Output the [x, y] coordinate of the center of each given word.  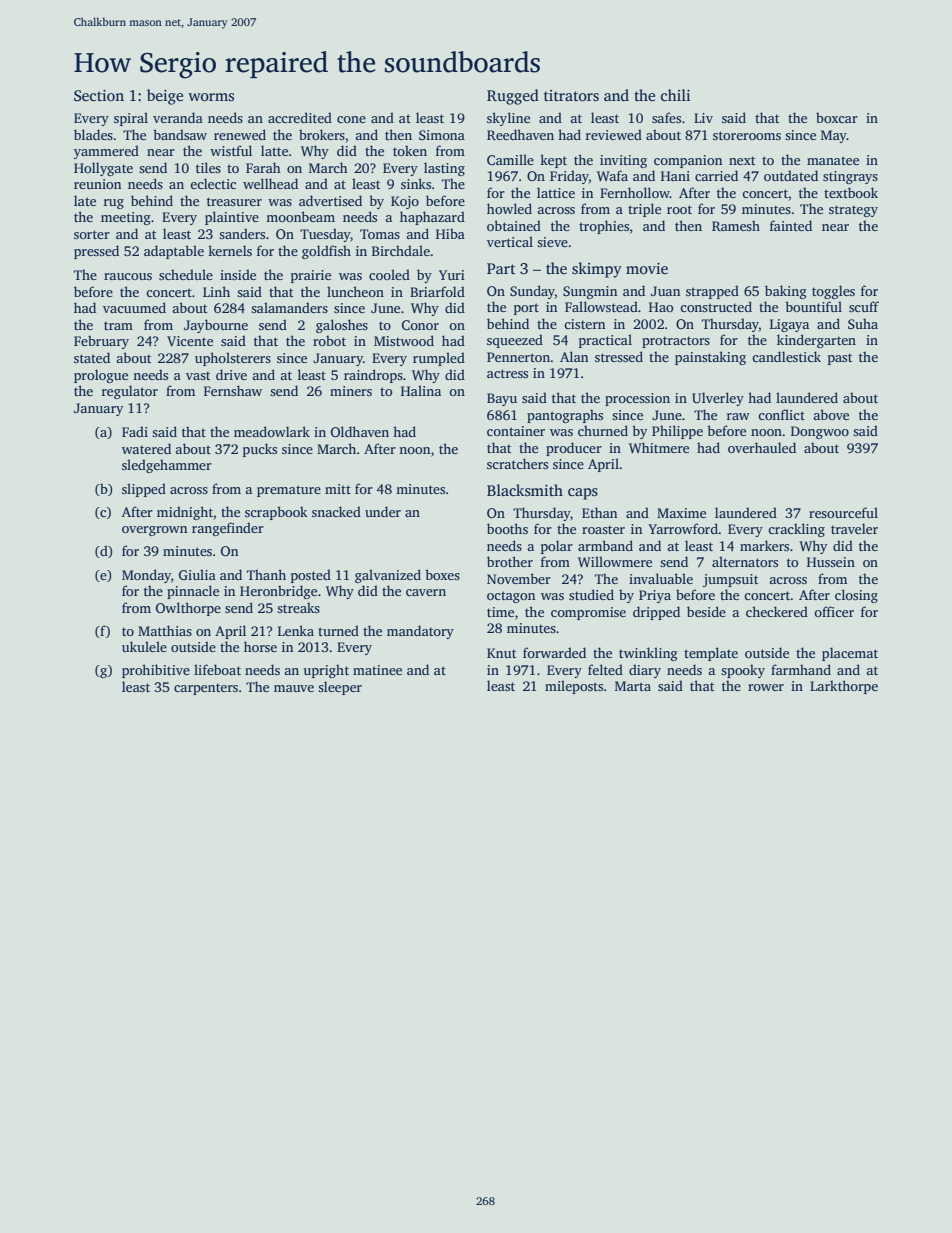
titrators [571, 96]
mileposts [574, 687]
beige [165, 97]
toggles [833, 292]
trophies [604, 227]
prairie [311, 276]
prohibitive [156, 671]
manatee [833, 160]
